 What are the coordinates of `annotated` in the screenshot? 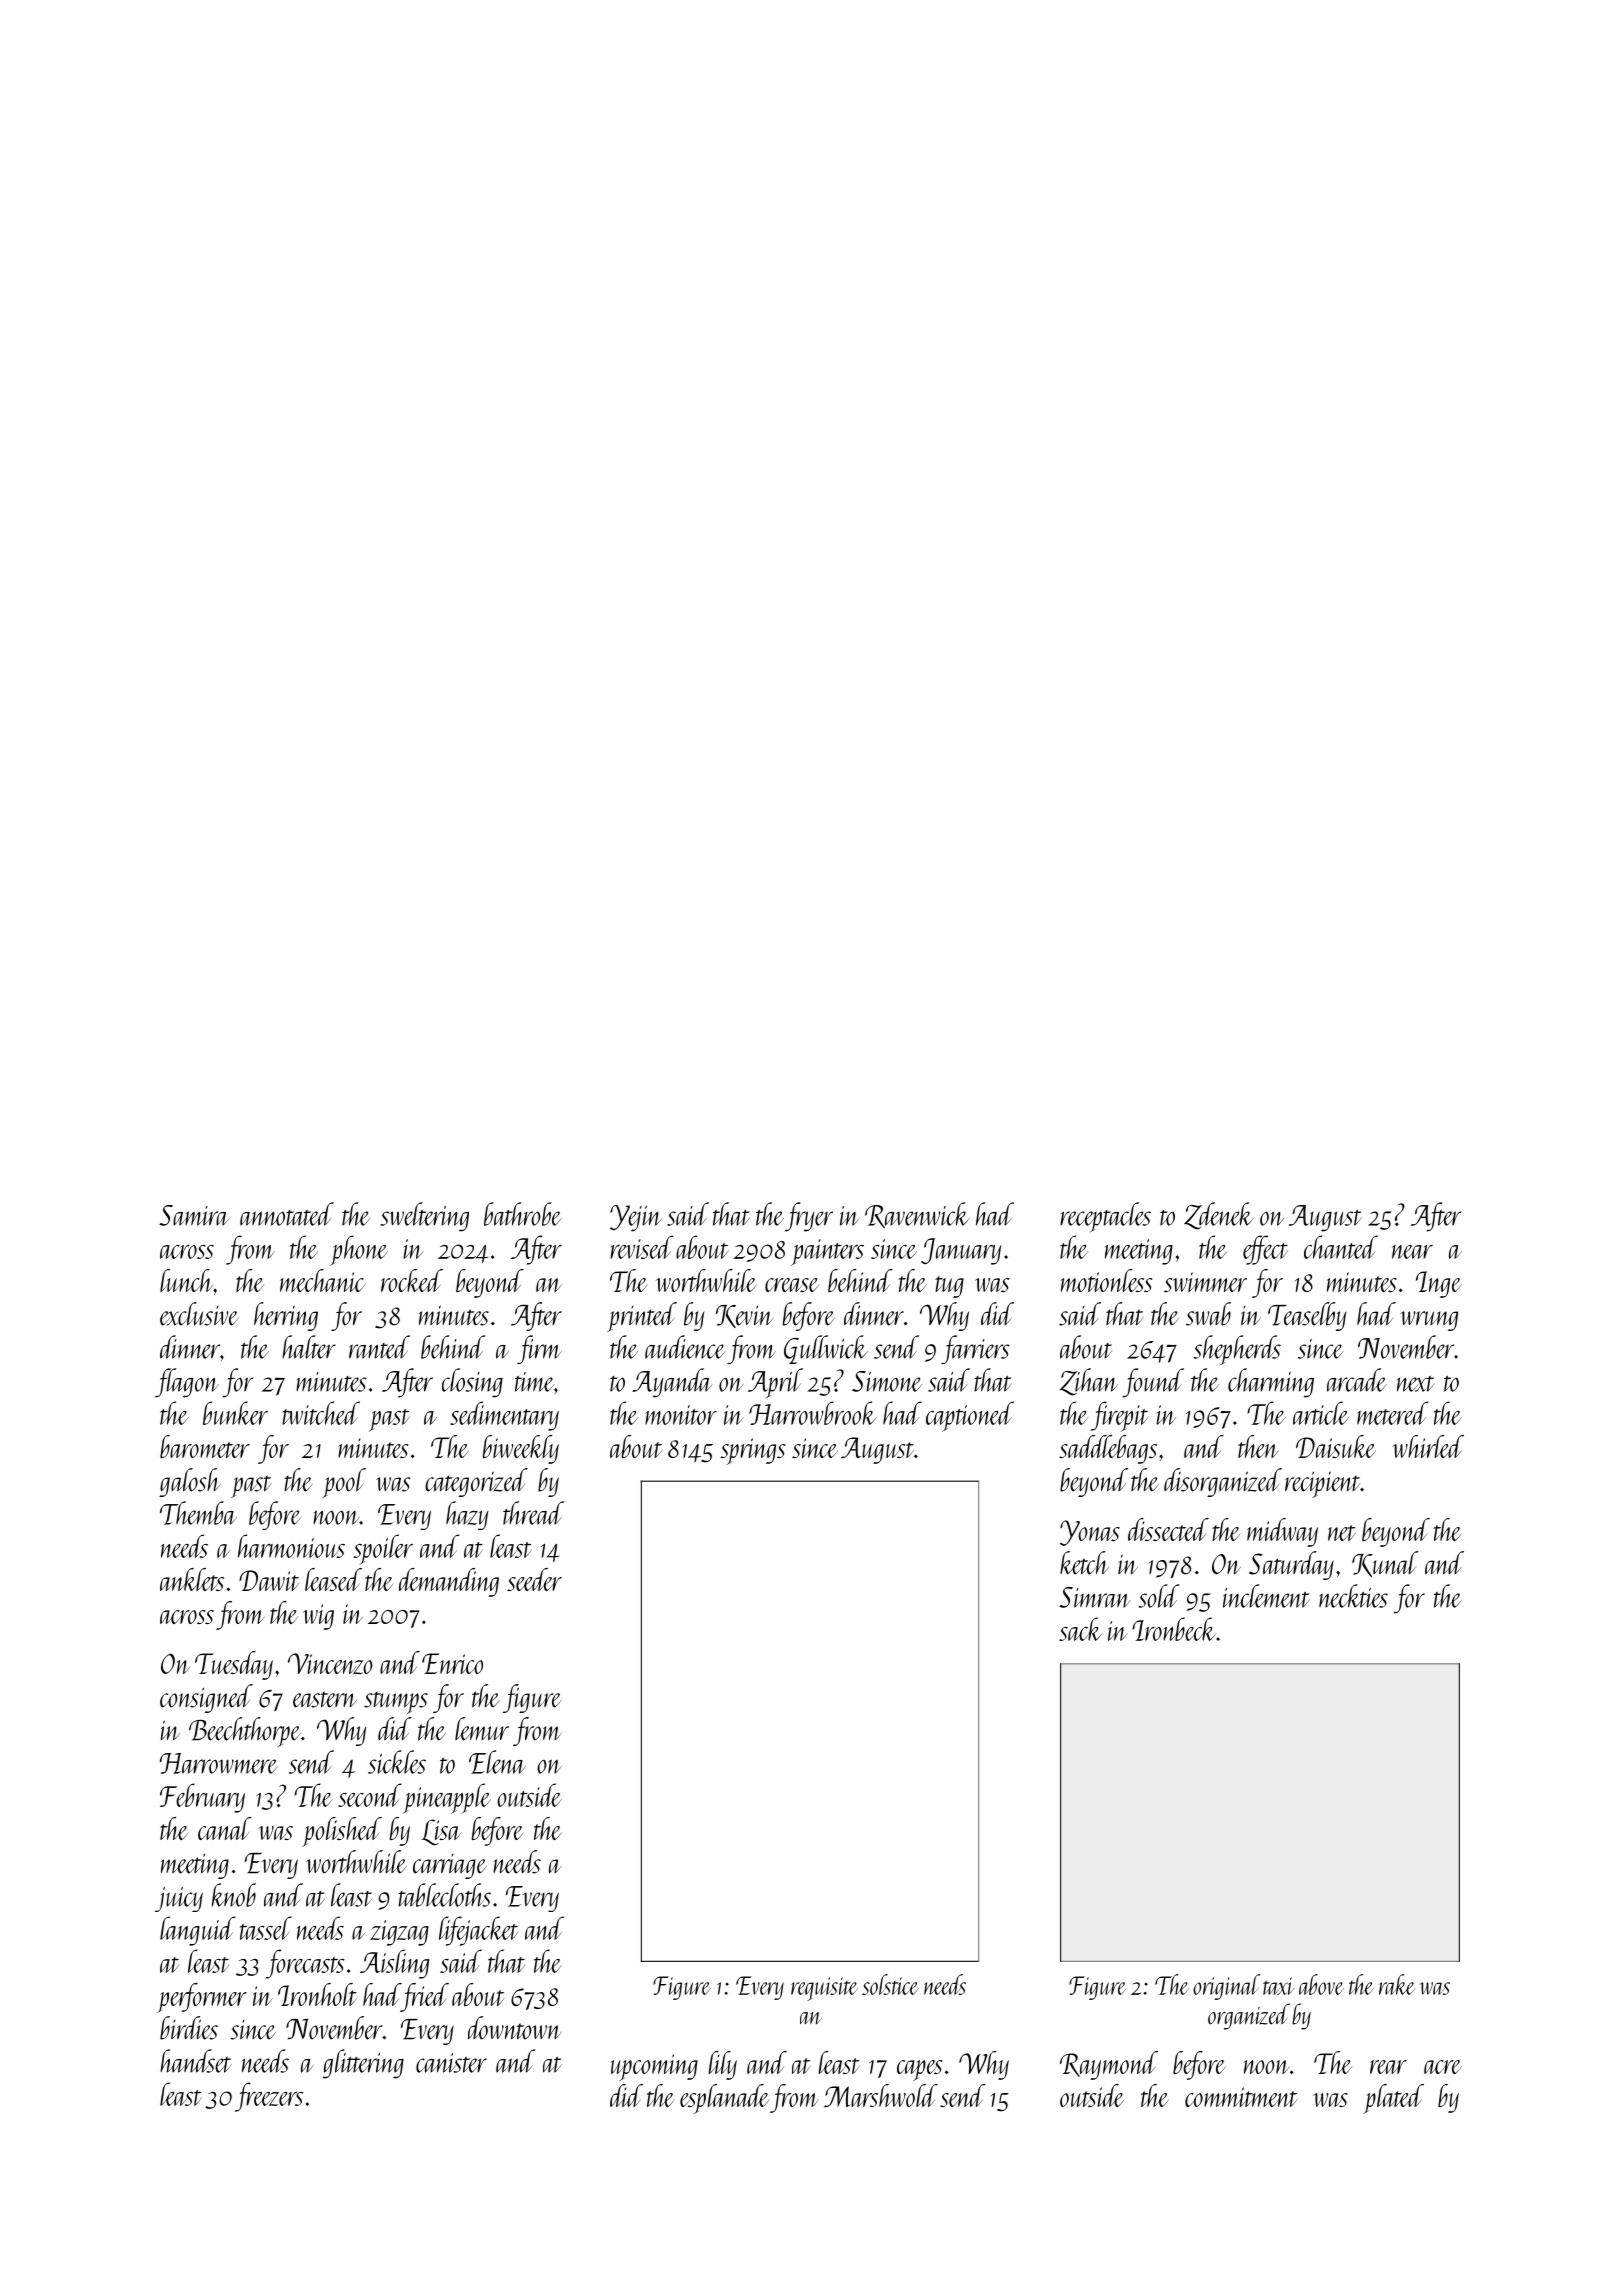 It's located at (287, 1214).
